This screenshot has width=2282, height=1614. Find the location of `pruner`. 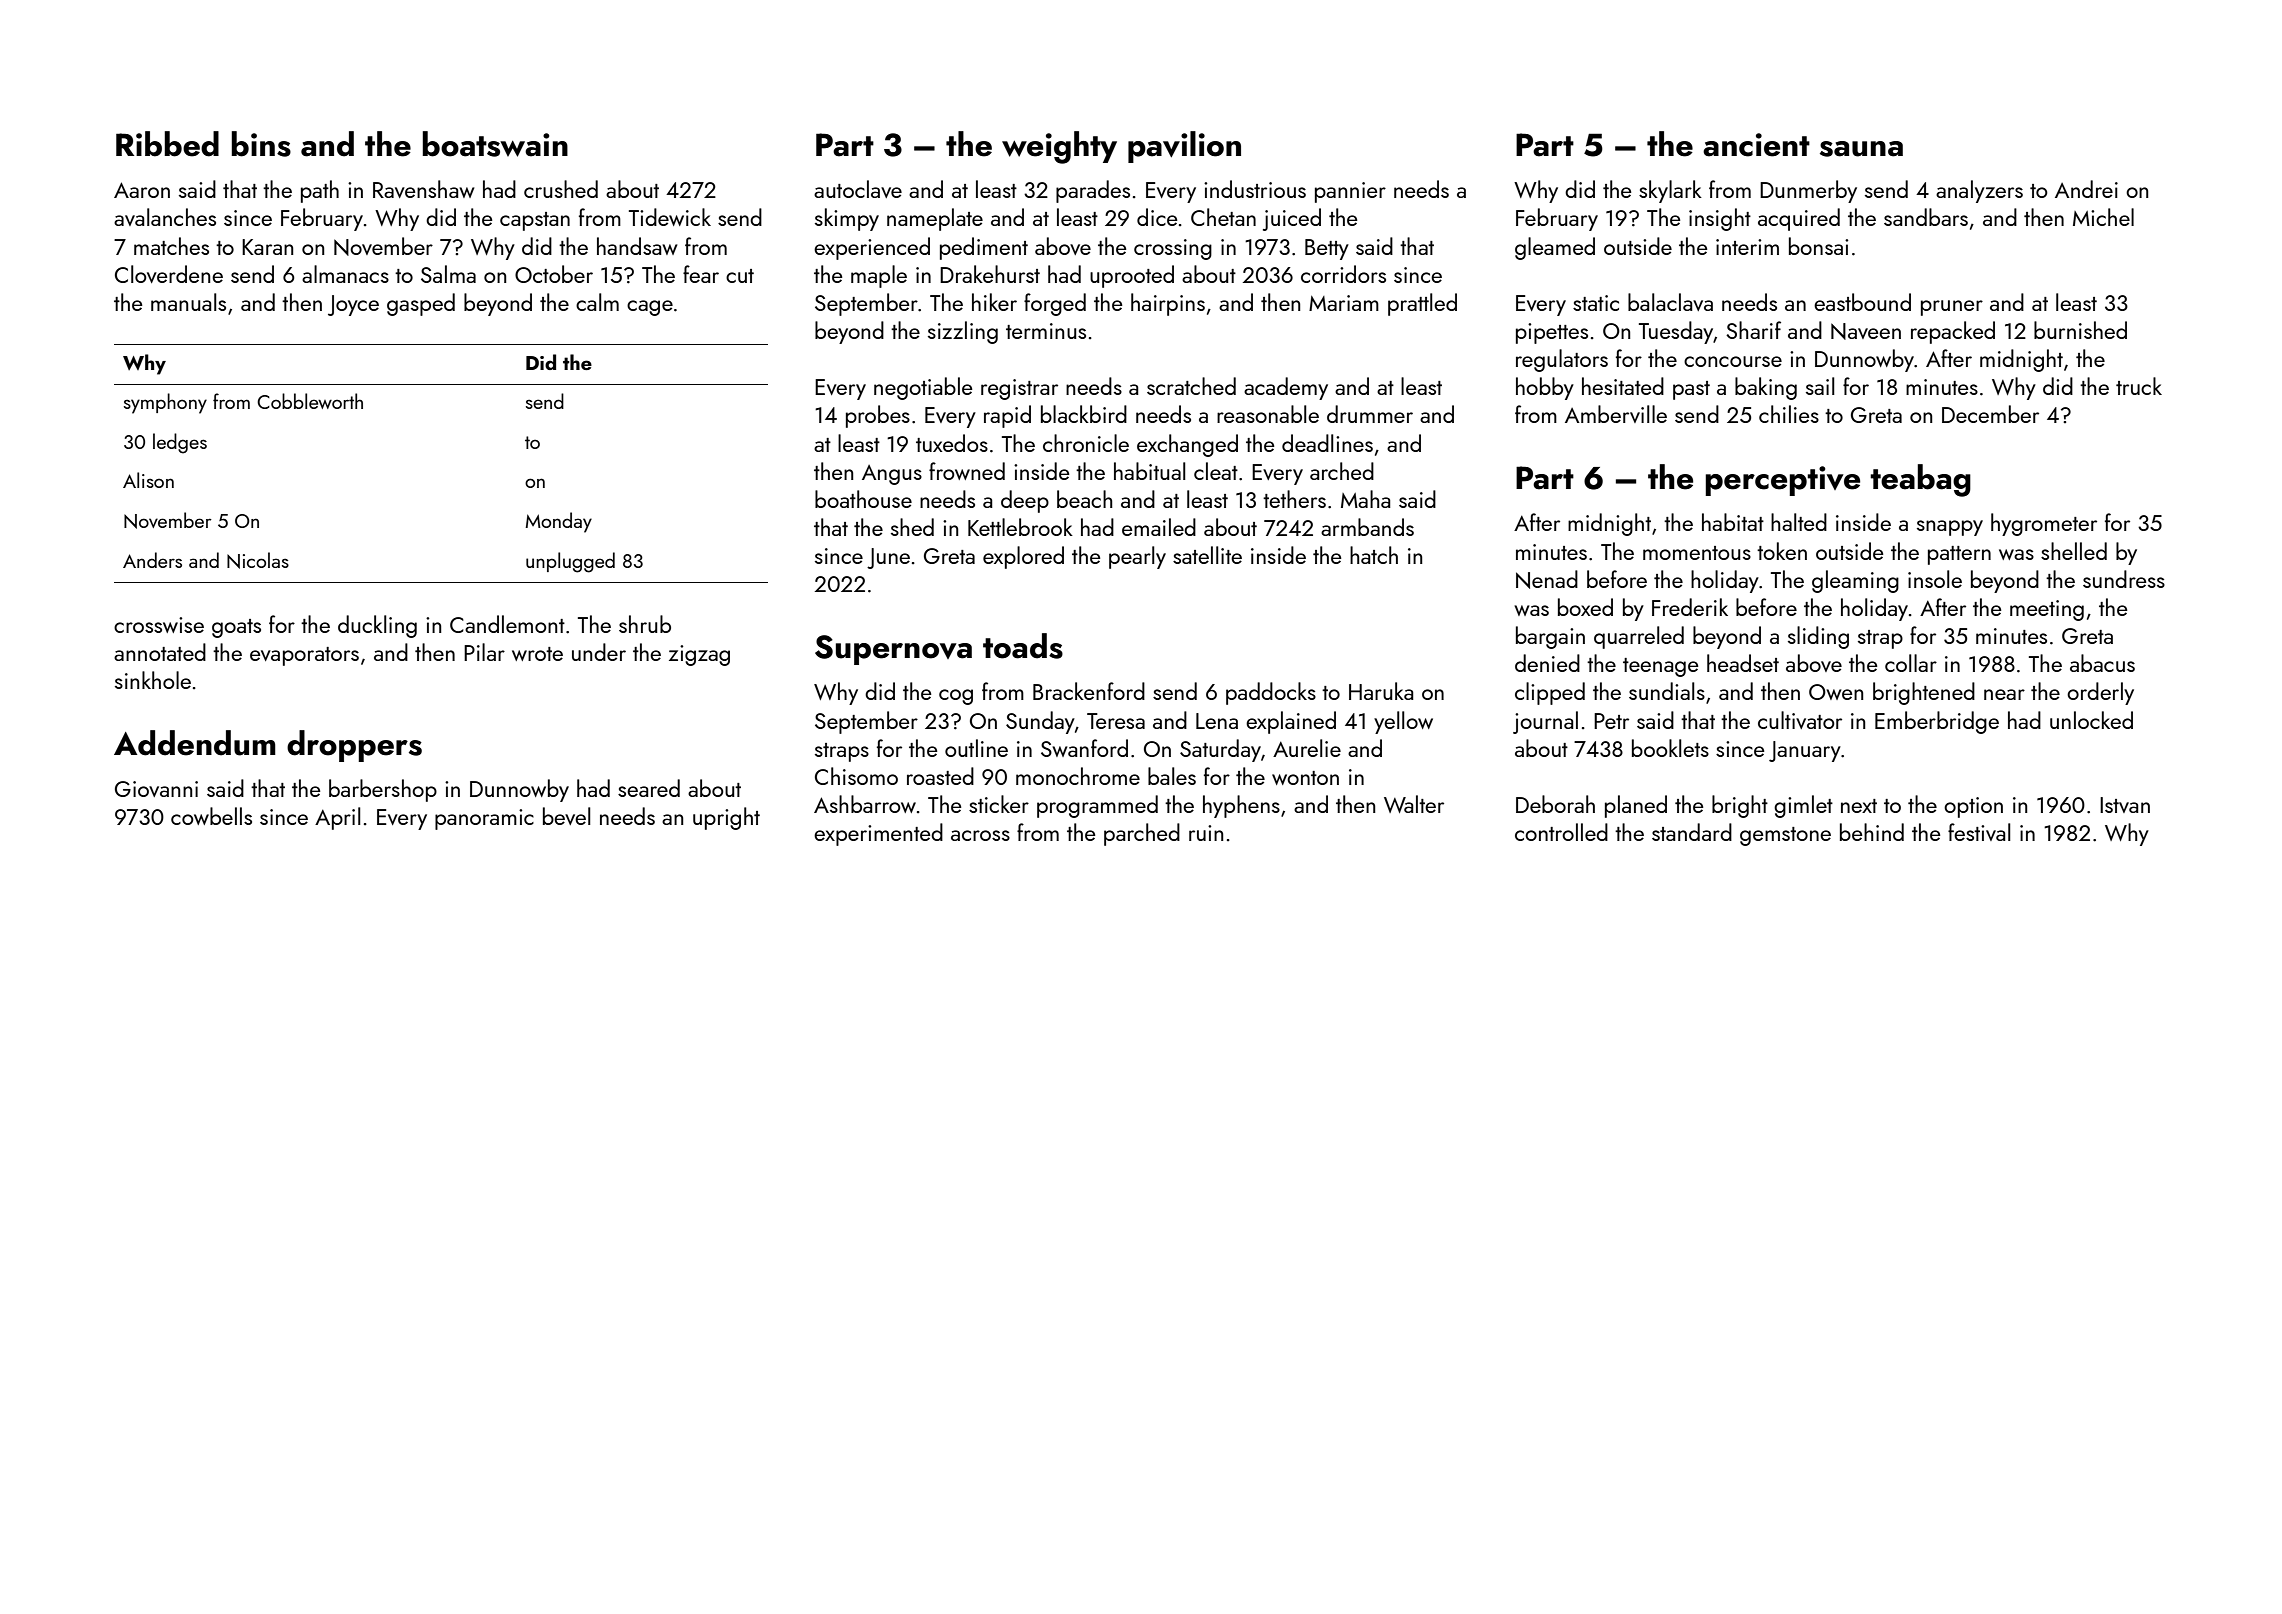

pruner is located at coordinates (1952, 308).
